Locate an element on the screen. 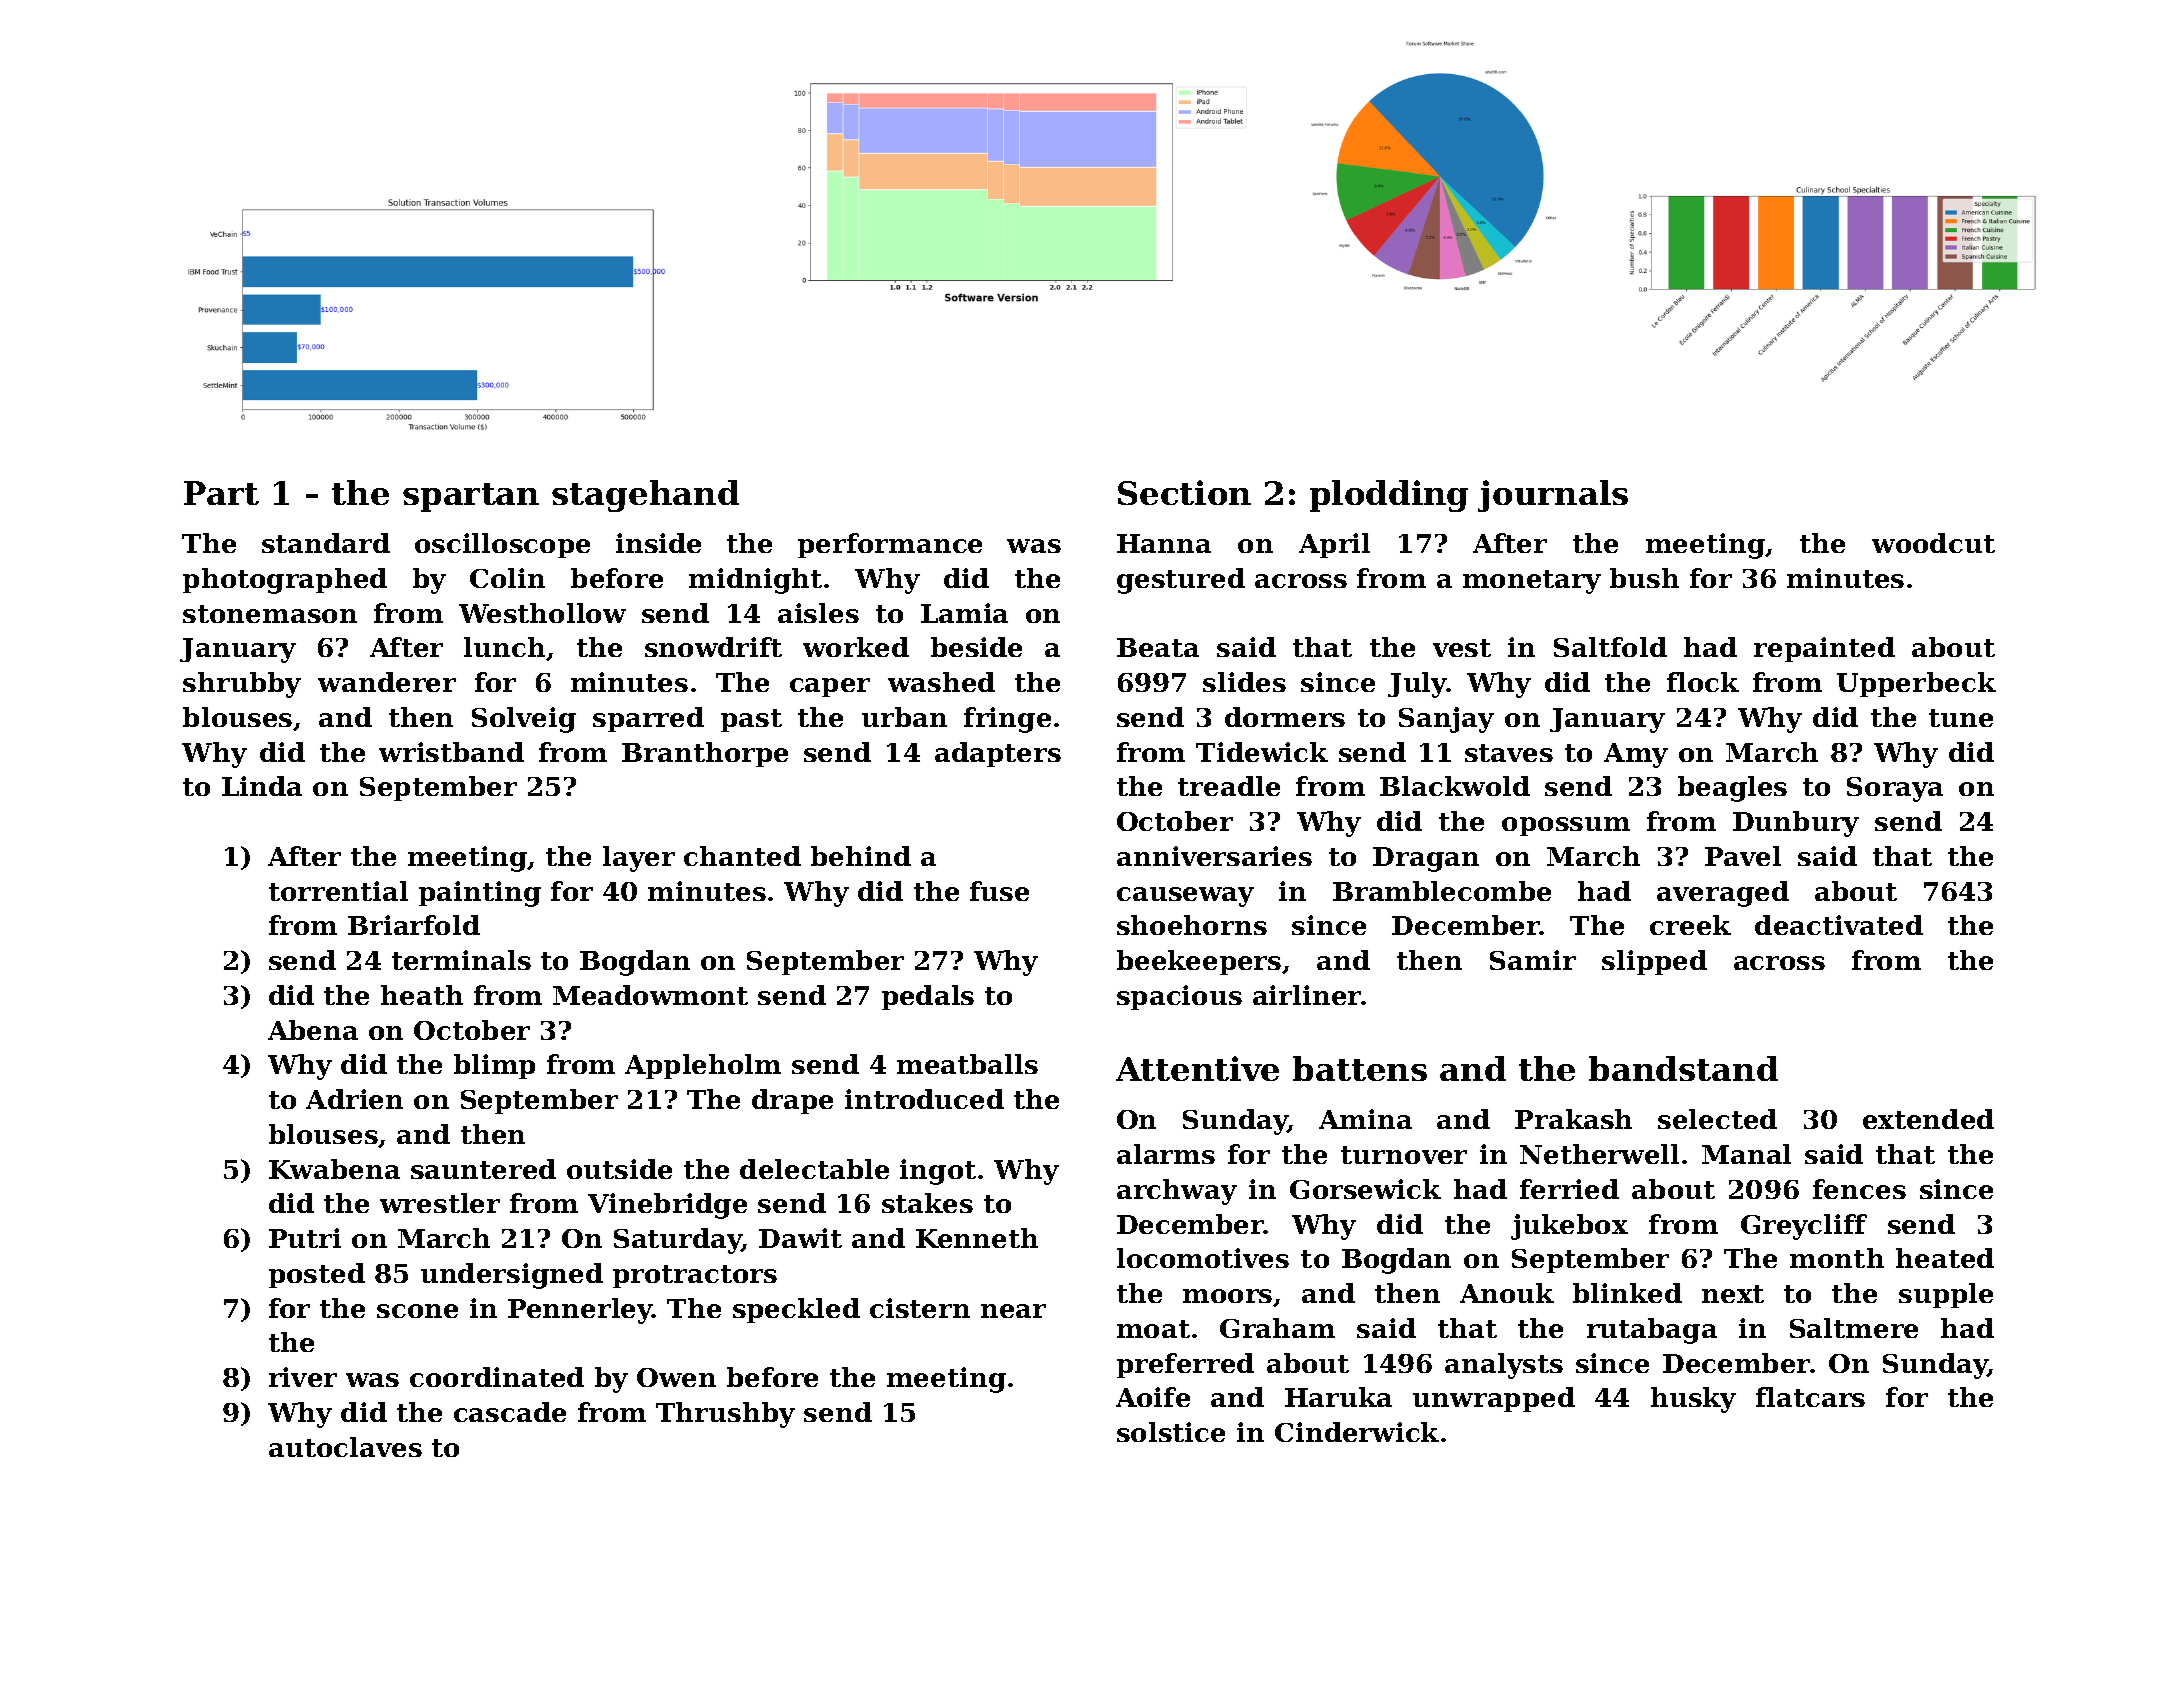 This screenshot has height=1683, width=2178. Manal is located at coordinates (1746, 1154).
